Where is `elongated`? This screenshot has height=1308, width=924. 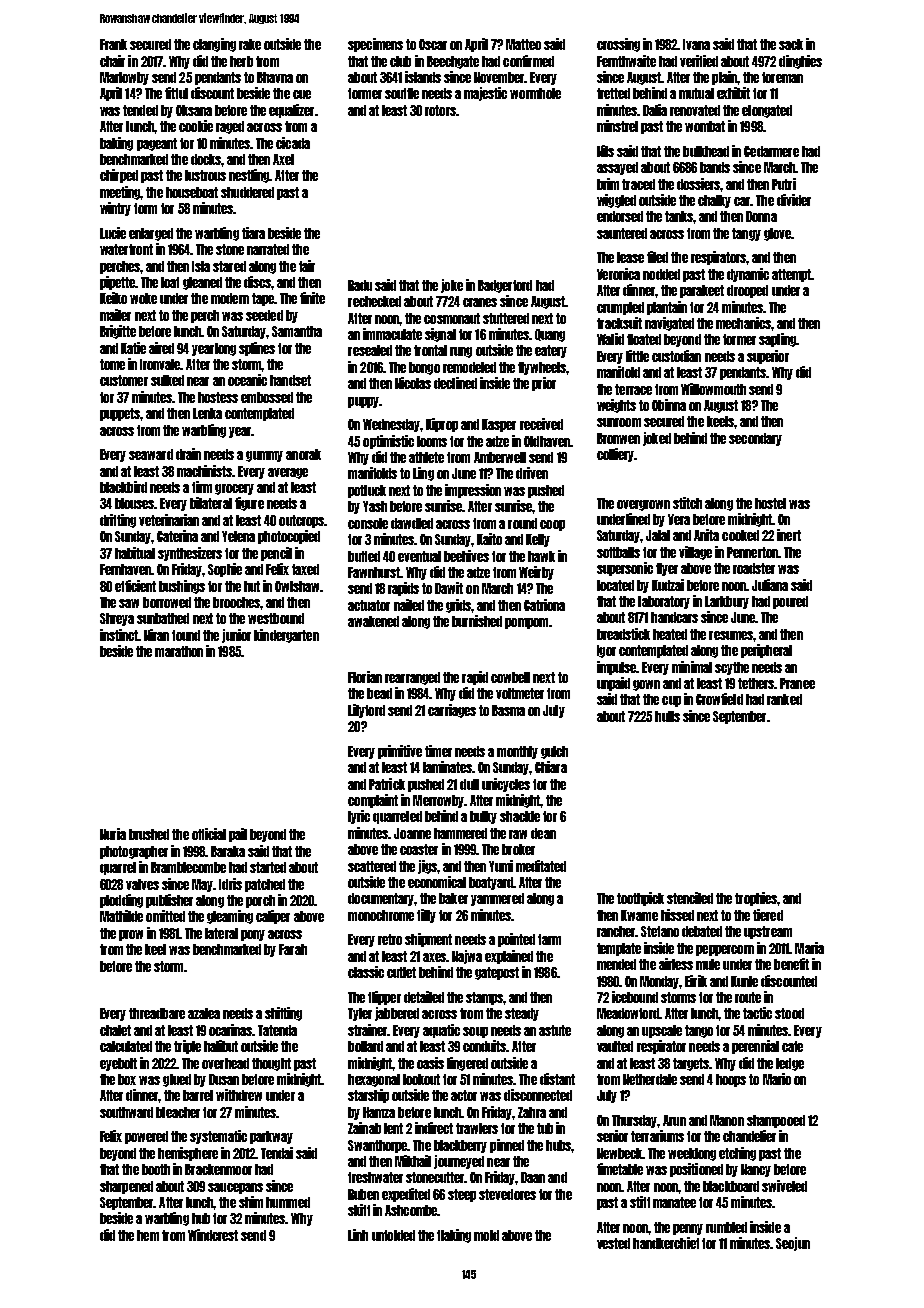
elongated is located at coordinates (767, 111).
